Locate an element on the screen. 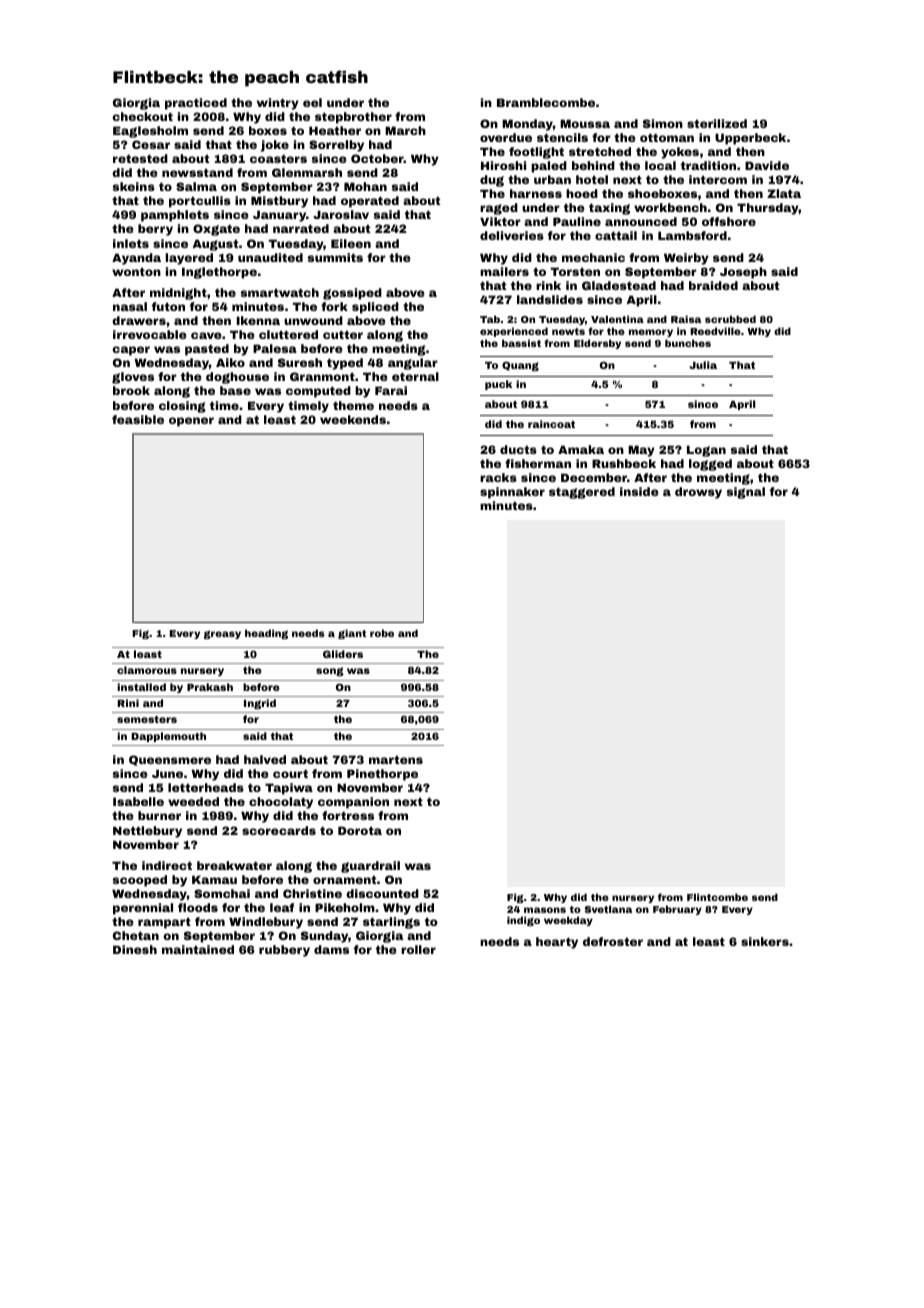 The image size is (924, 1308). Farai is located at coordinates (391, 390).
